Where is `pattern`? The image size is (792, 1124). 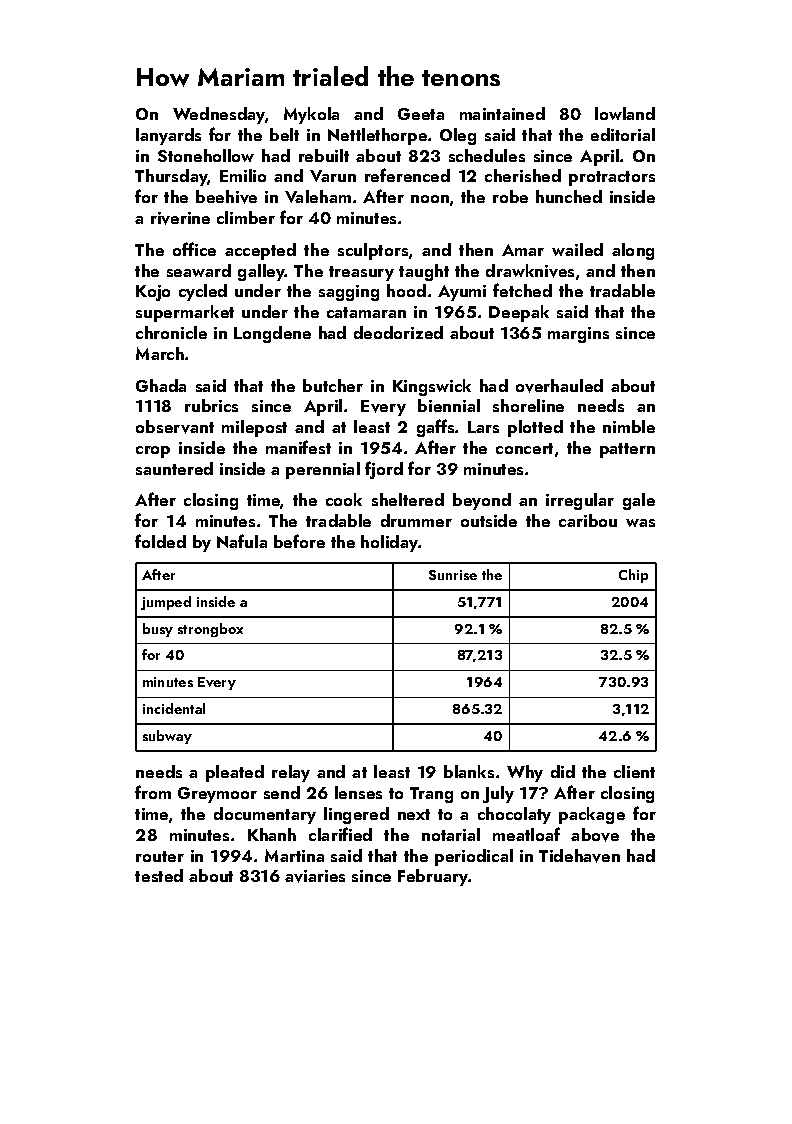 pattern is located at coordinates (627, 450).
